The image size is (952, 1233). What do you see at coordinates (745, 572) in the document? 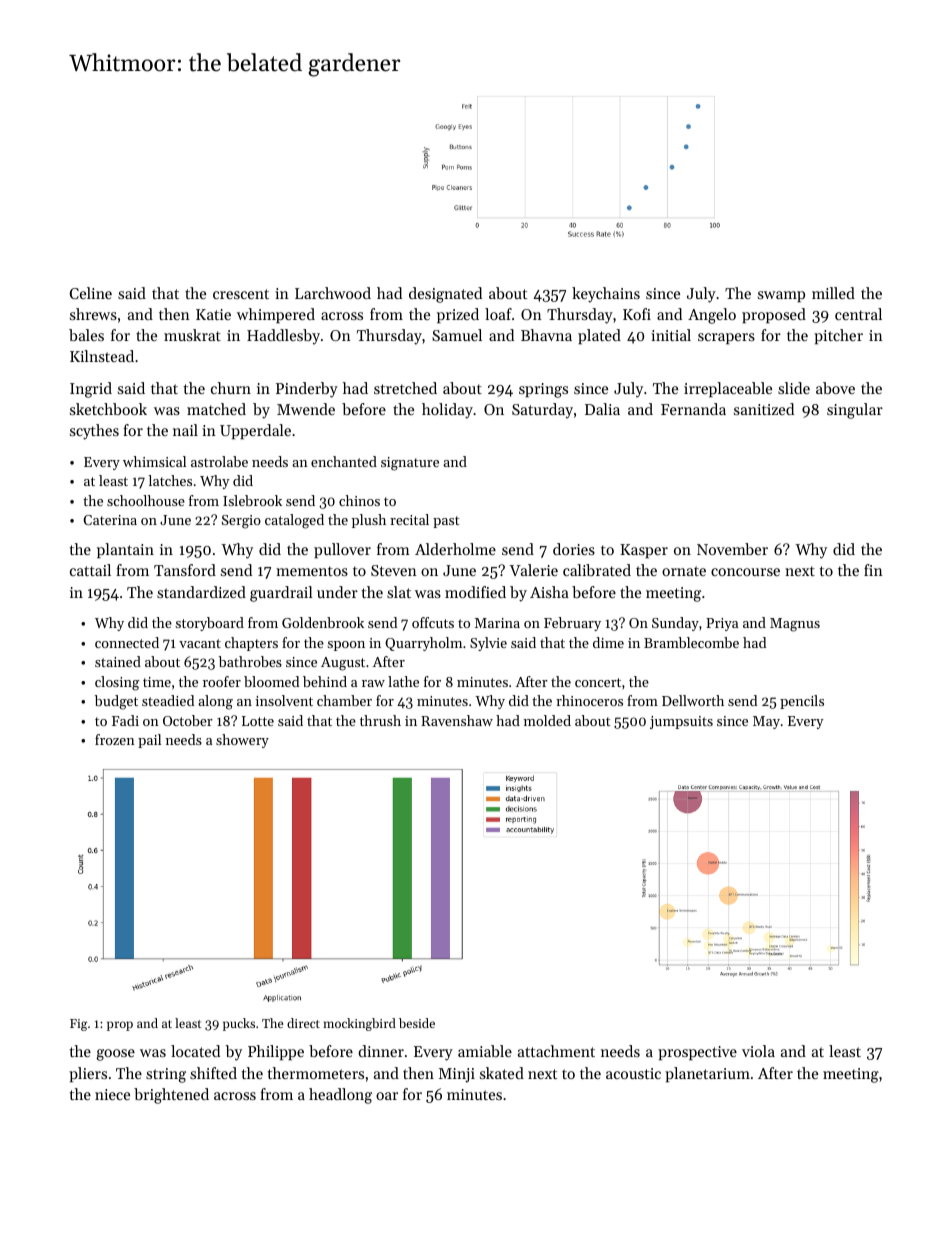
I see `concourse` at bounding box center [745, 572].
